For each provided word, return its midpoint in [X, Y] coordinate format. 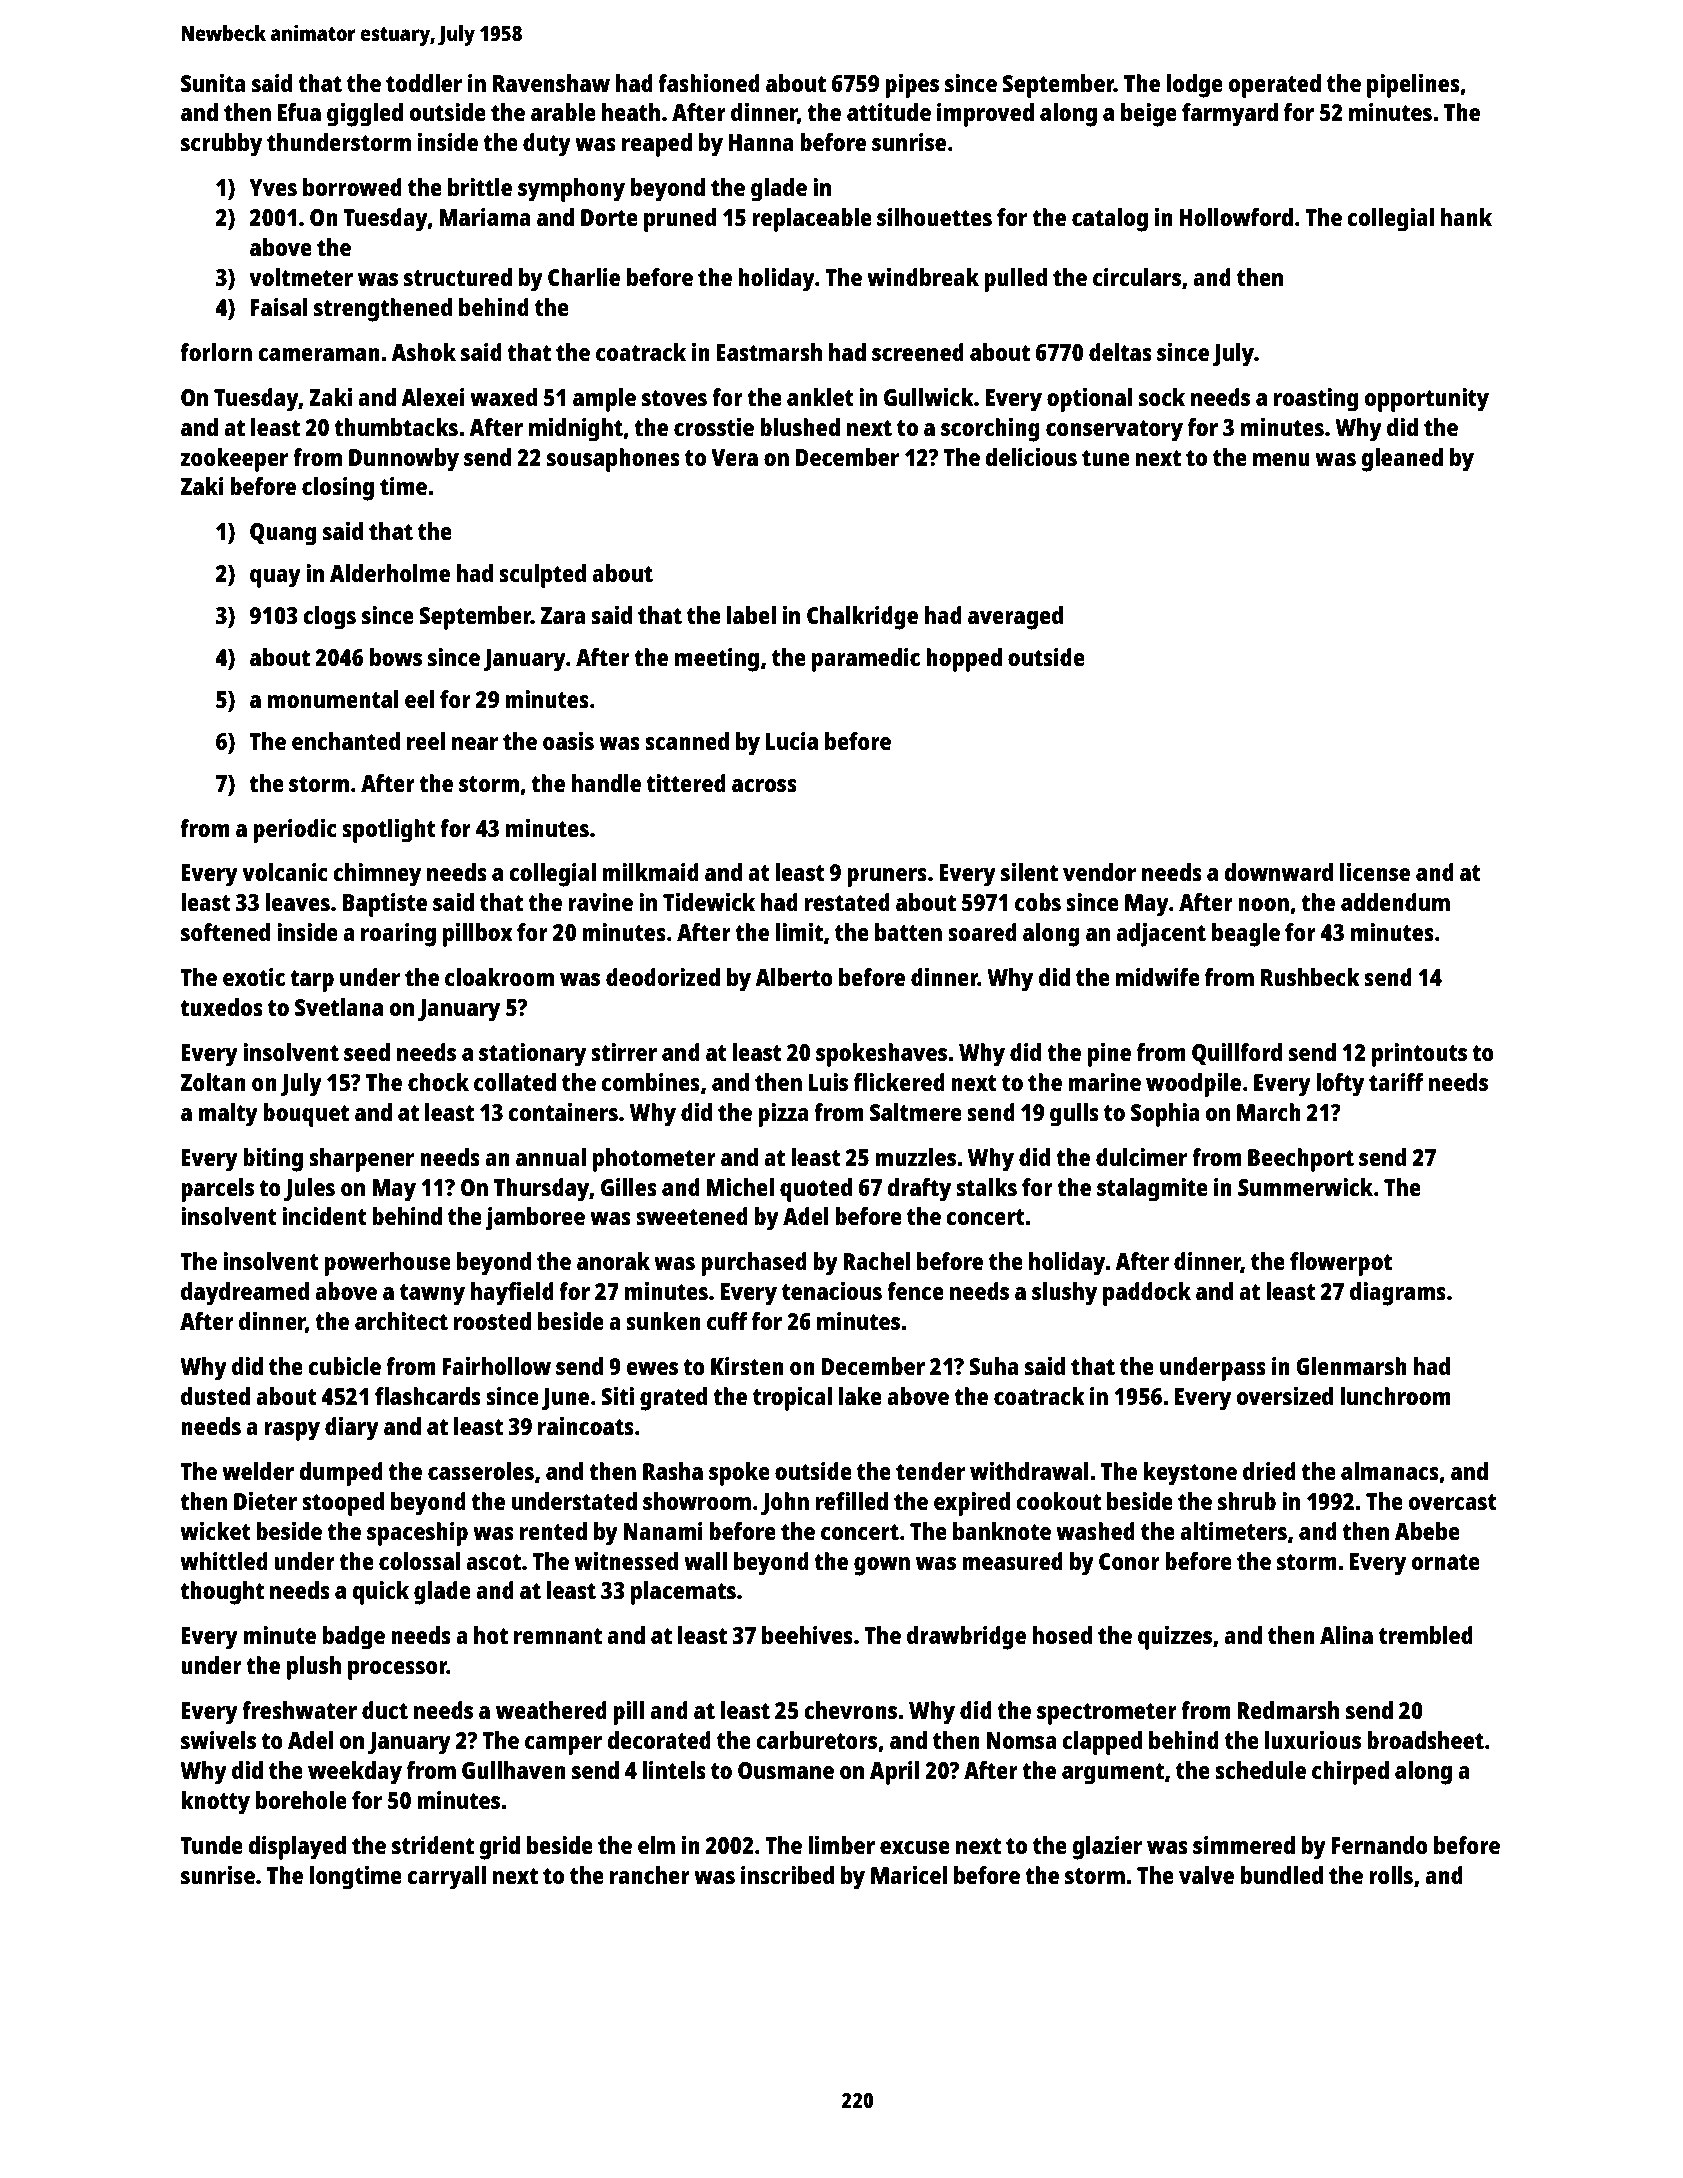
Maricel [909, 1875]
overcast [1452, 1502]
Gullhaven [514, 1770]
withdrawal [1029, 1471]
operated [1274, 86]
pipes [912, 86]
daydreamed [245, 1294]
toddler [424, 83]
